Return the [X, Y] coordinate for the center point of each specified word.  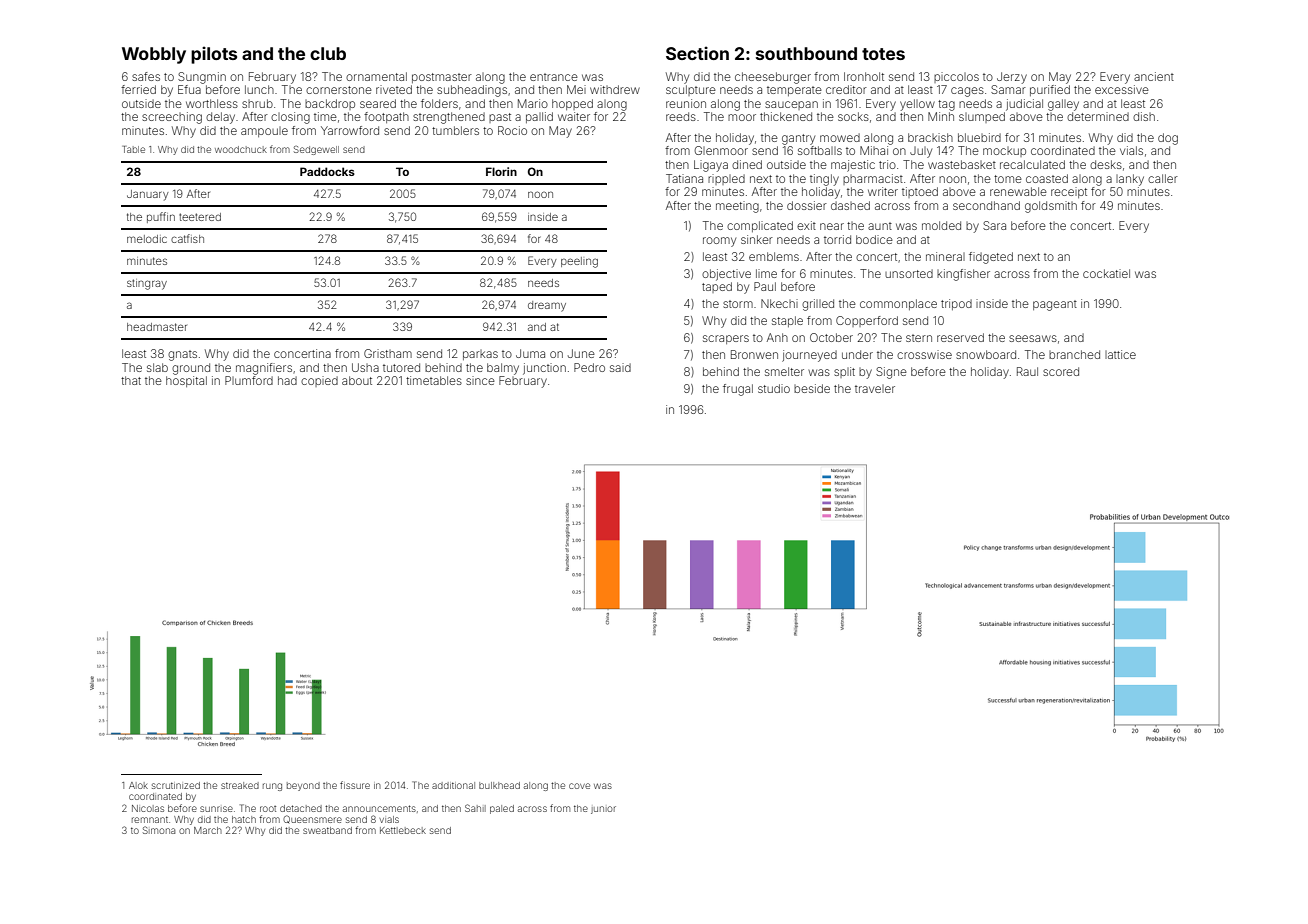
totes [883, 54]
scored [1061, 371]
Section [697, 53]
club [328, 53]
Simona [159, 830]
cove [579, 786]
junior [603, 810]
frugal [738, 390]
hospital [186, 381]
